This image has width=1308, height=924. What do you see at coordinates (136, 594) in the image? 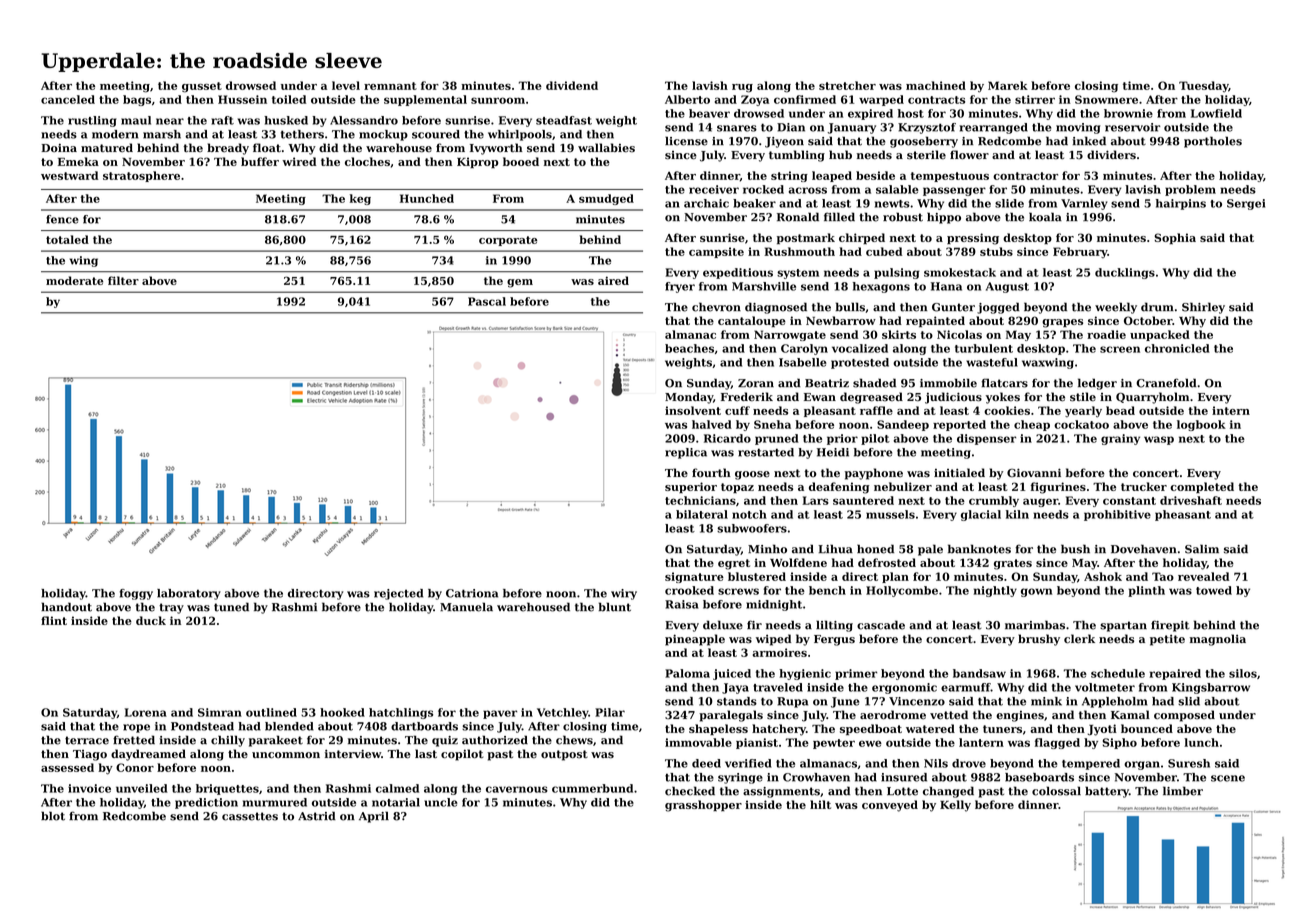
I see `foggy` at bounding box center [136, 594].
